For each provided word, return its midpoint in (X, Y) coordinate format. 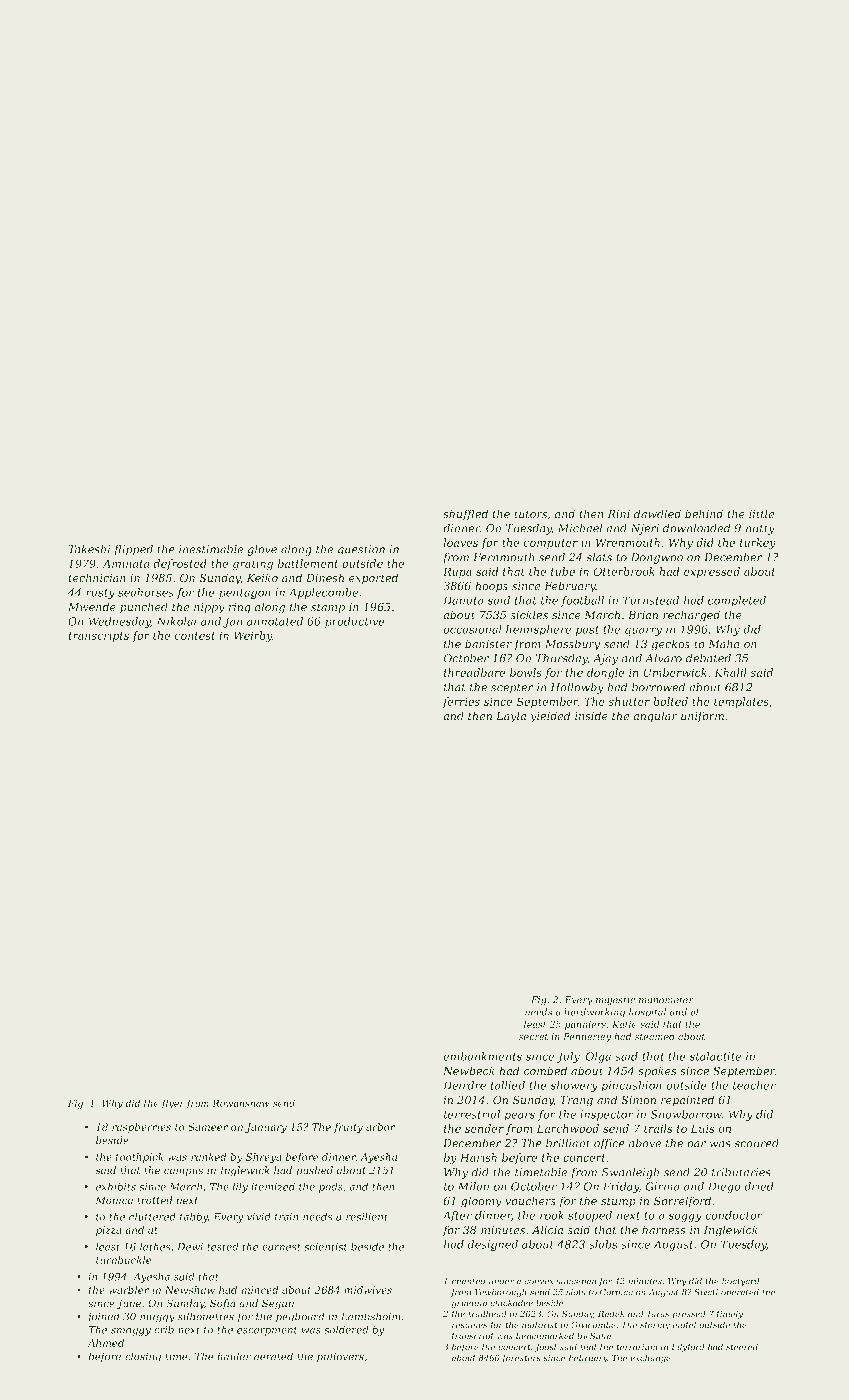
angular (655, 717)
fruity (348, 1128)
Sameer (208, 1127)
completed (737, 601)
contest (195, 636)
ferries (461, 702)
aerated (273, 1356)
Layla (511, 717)
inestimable (211, 549)
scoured (756, 1143)
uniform (702, 716)
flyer (173, 1104)
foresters (521, 1358)
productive (355, 622)
